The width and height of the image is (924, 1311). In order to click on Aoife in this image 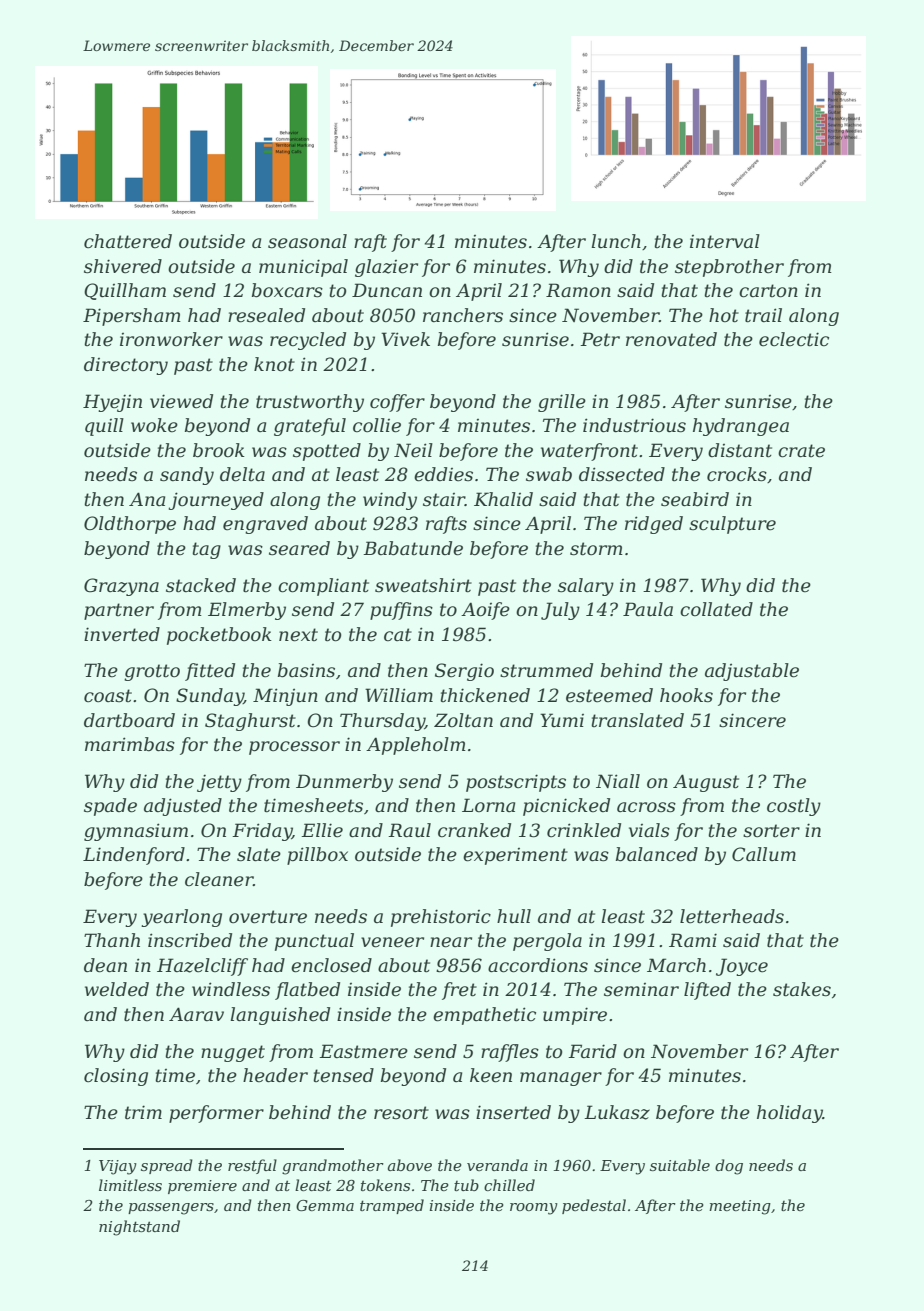, I will do `click(485, 611)`.
